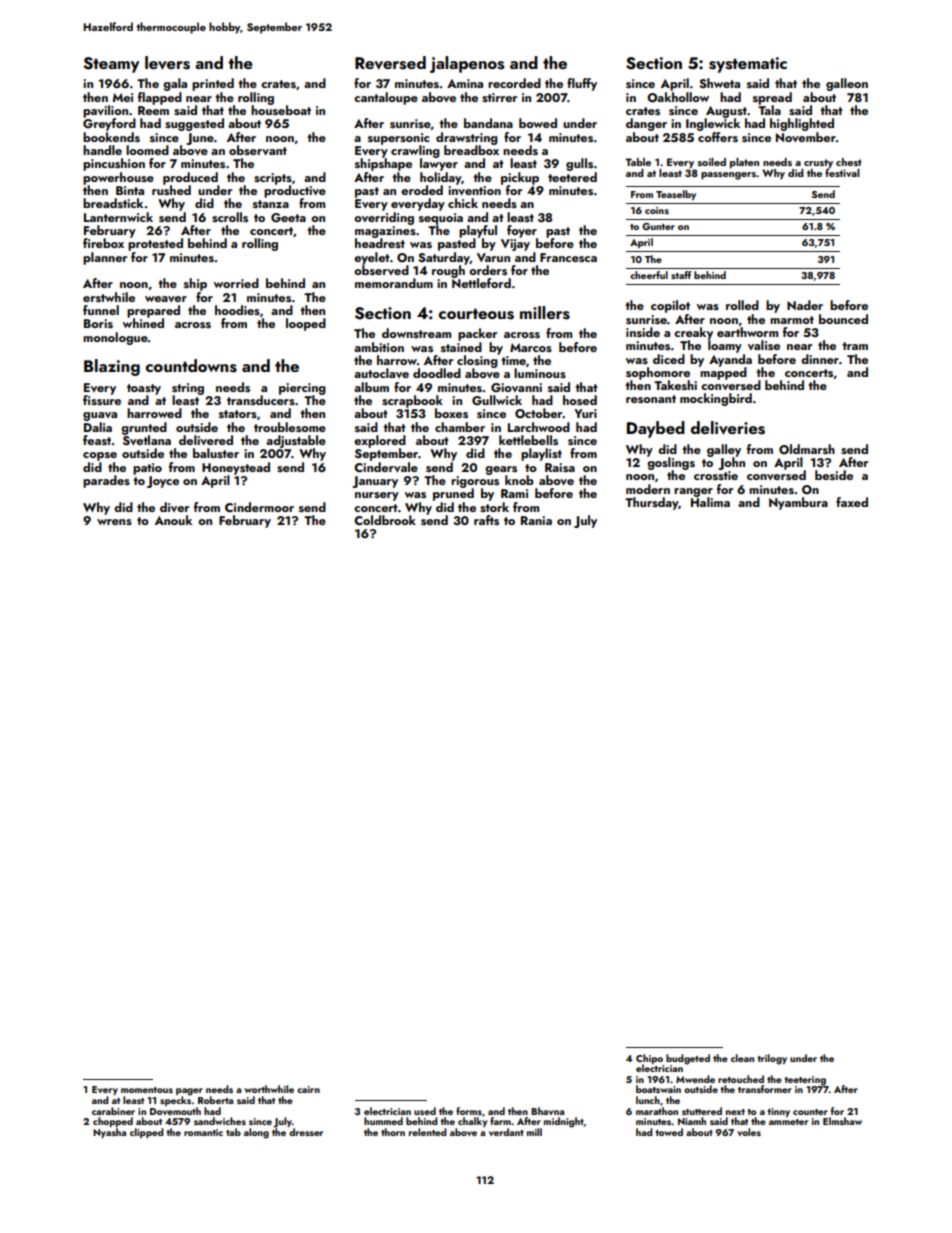  I want to click on Shweta, so click(719, 83).
